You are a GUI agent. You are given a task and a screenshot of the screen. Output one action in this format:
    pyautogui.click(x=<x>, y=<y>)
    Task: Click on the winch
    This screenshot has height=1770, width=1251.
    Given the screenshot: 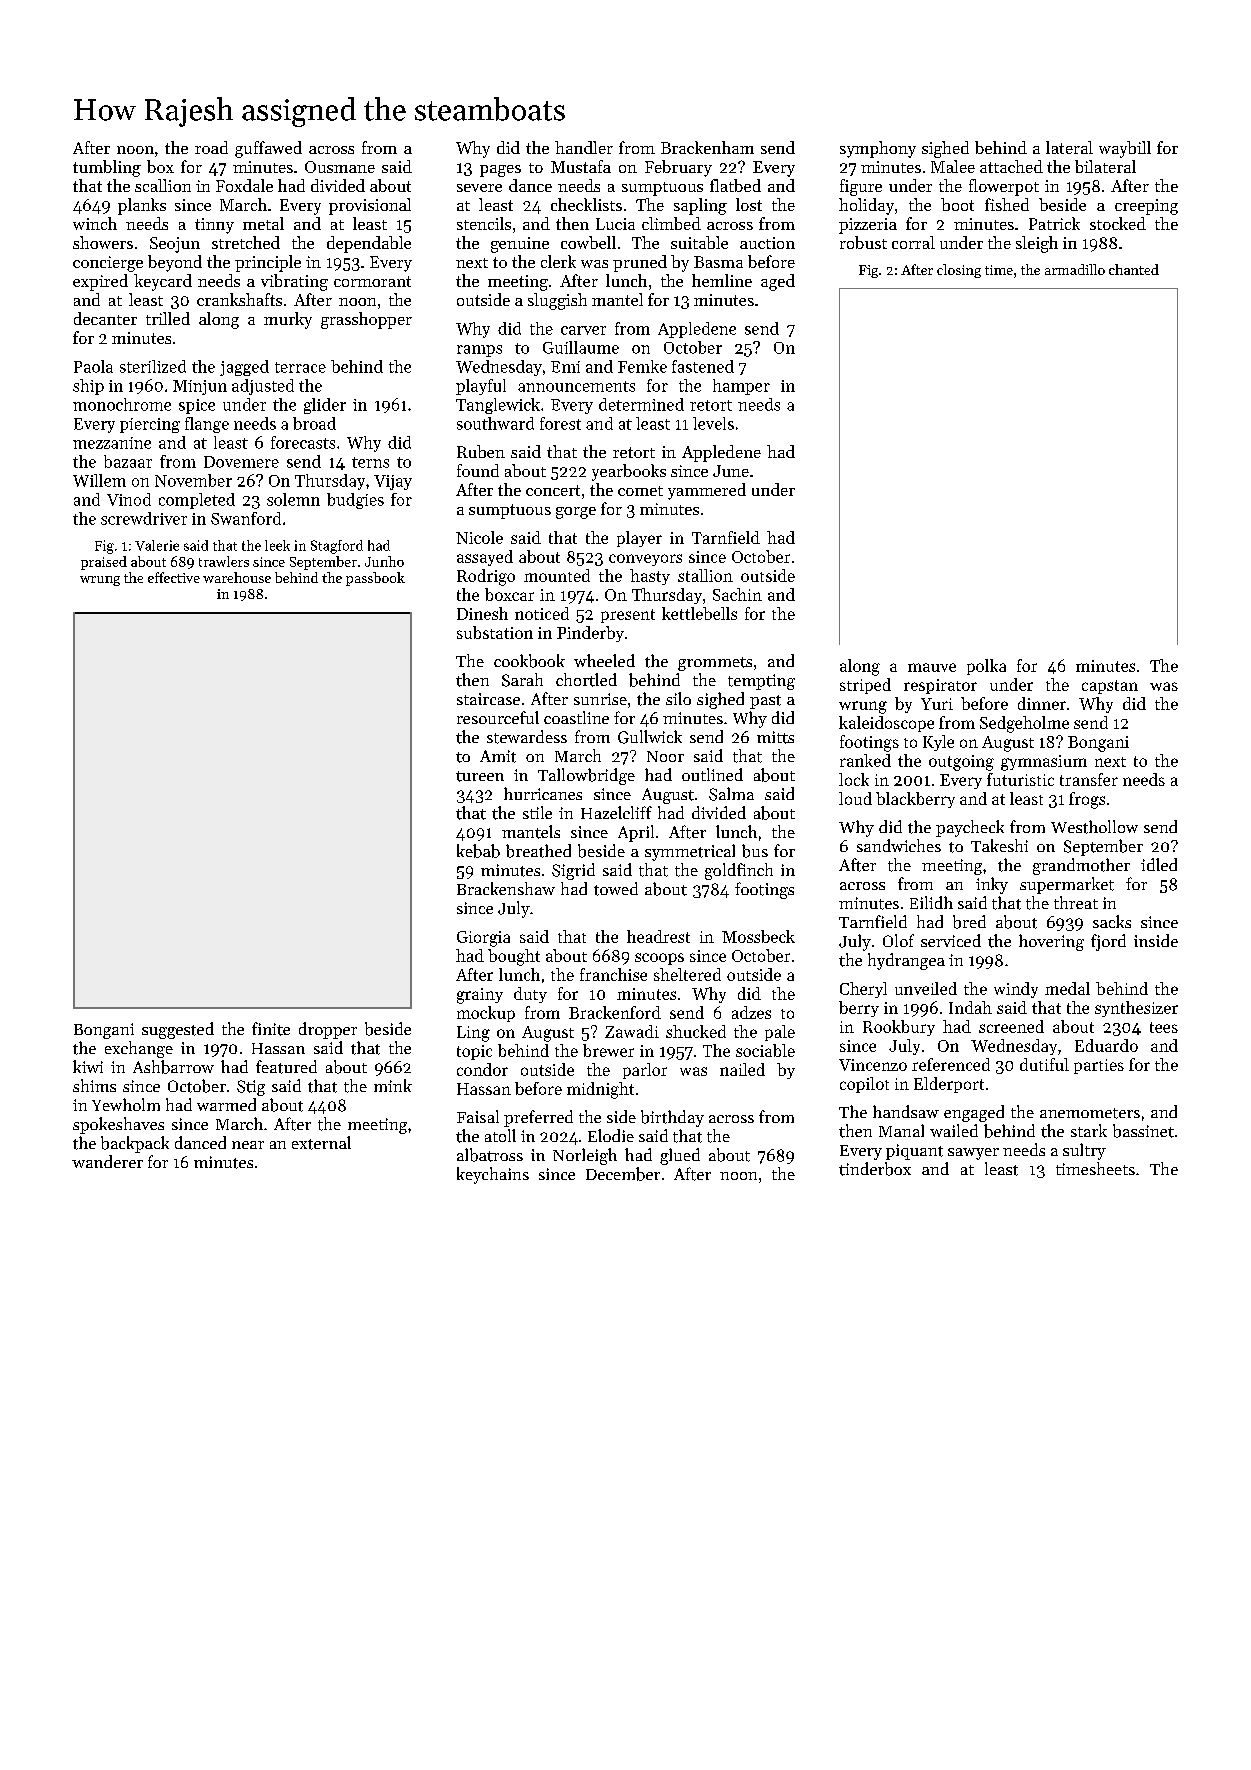 What is the action you would take?
    pyautogui.click(x=95, y=223)
